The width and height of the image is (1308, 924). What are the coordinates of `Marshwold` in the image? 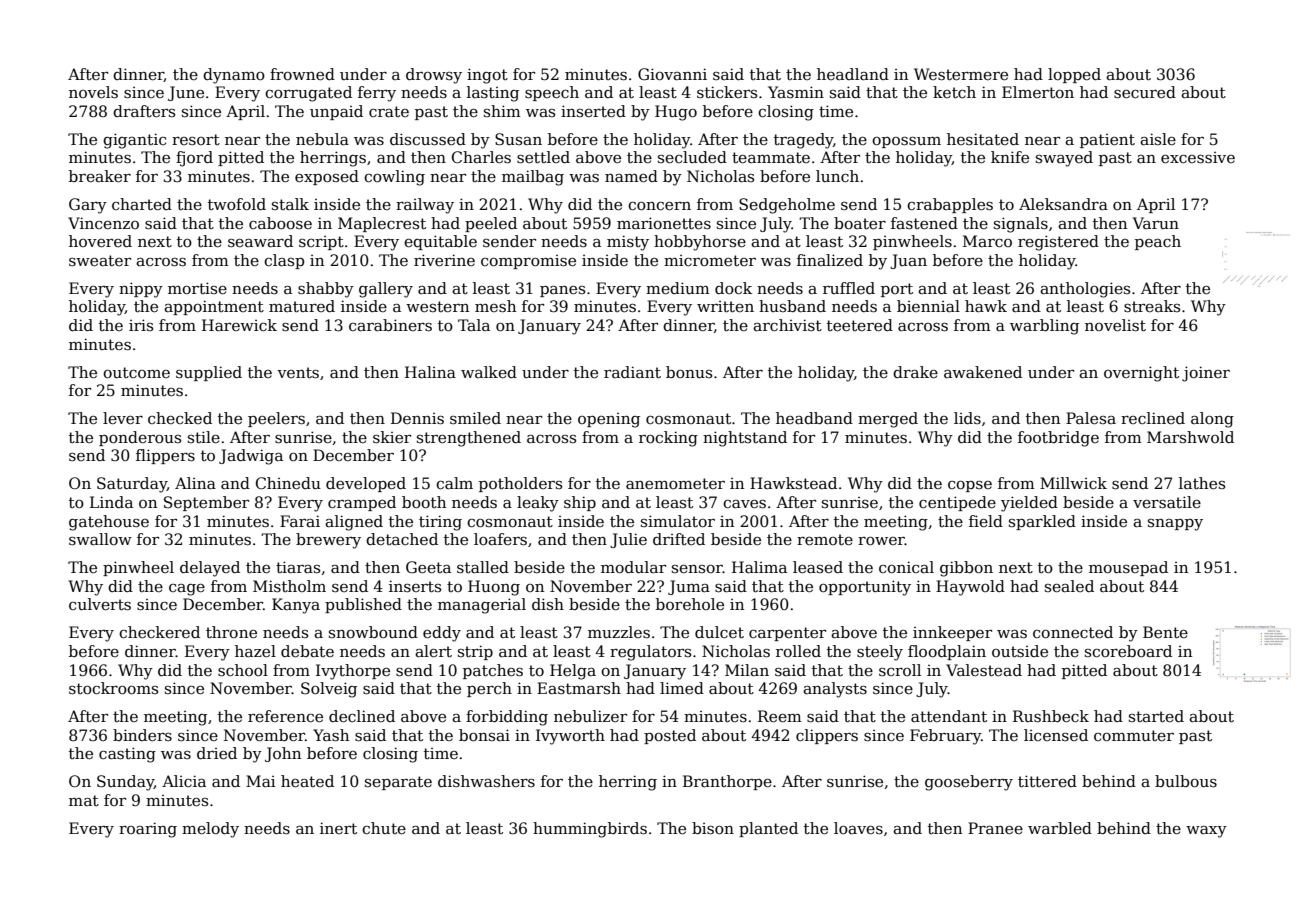 It's located at (1190, 437).
